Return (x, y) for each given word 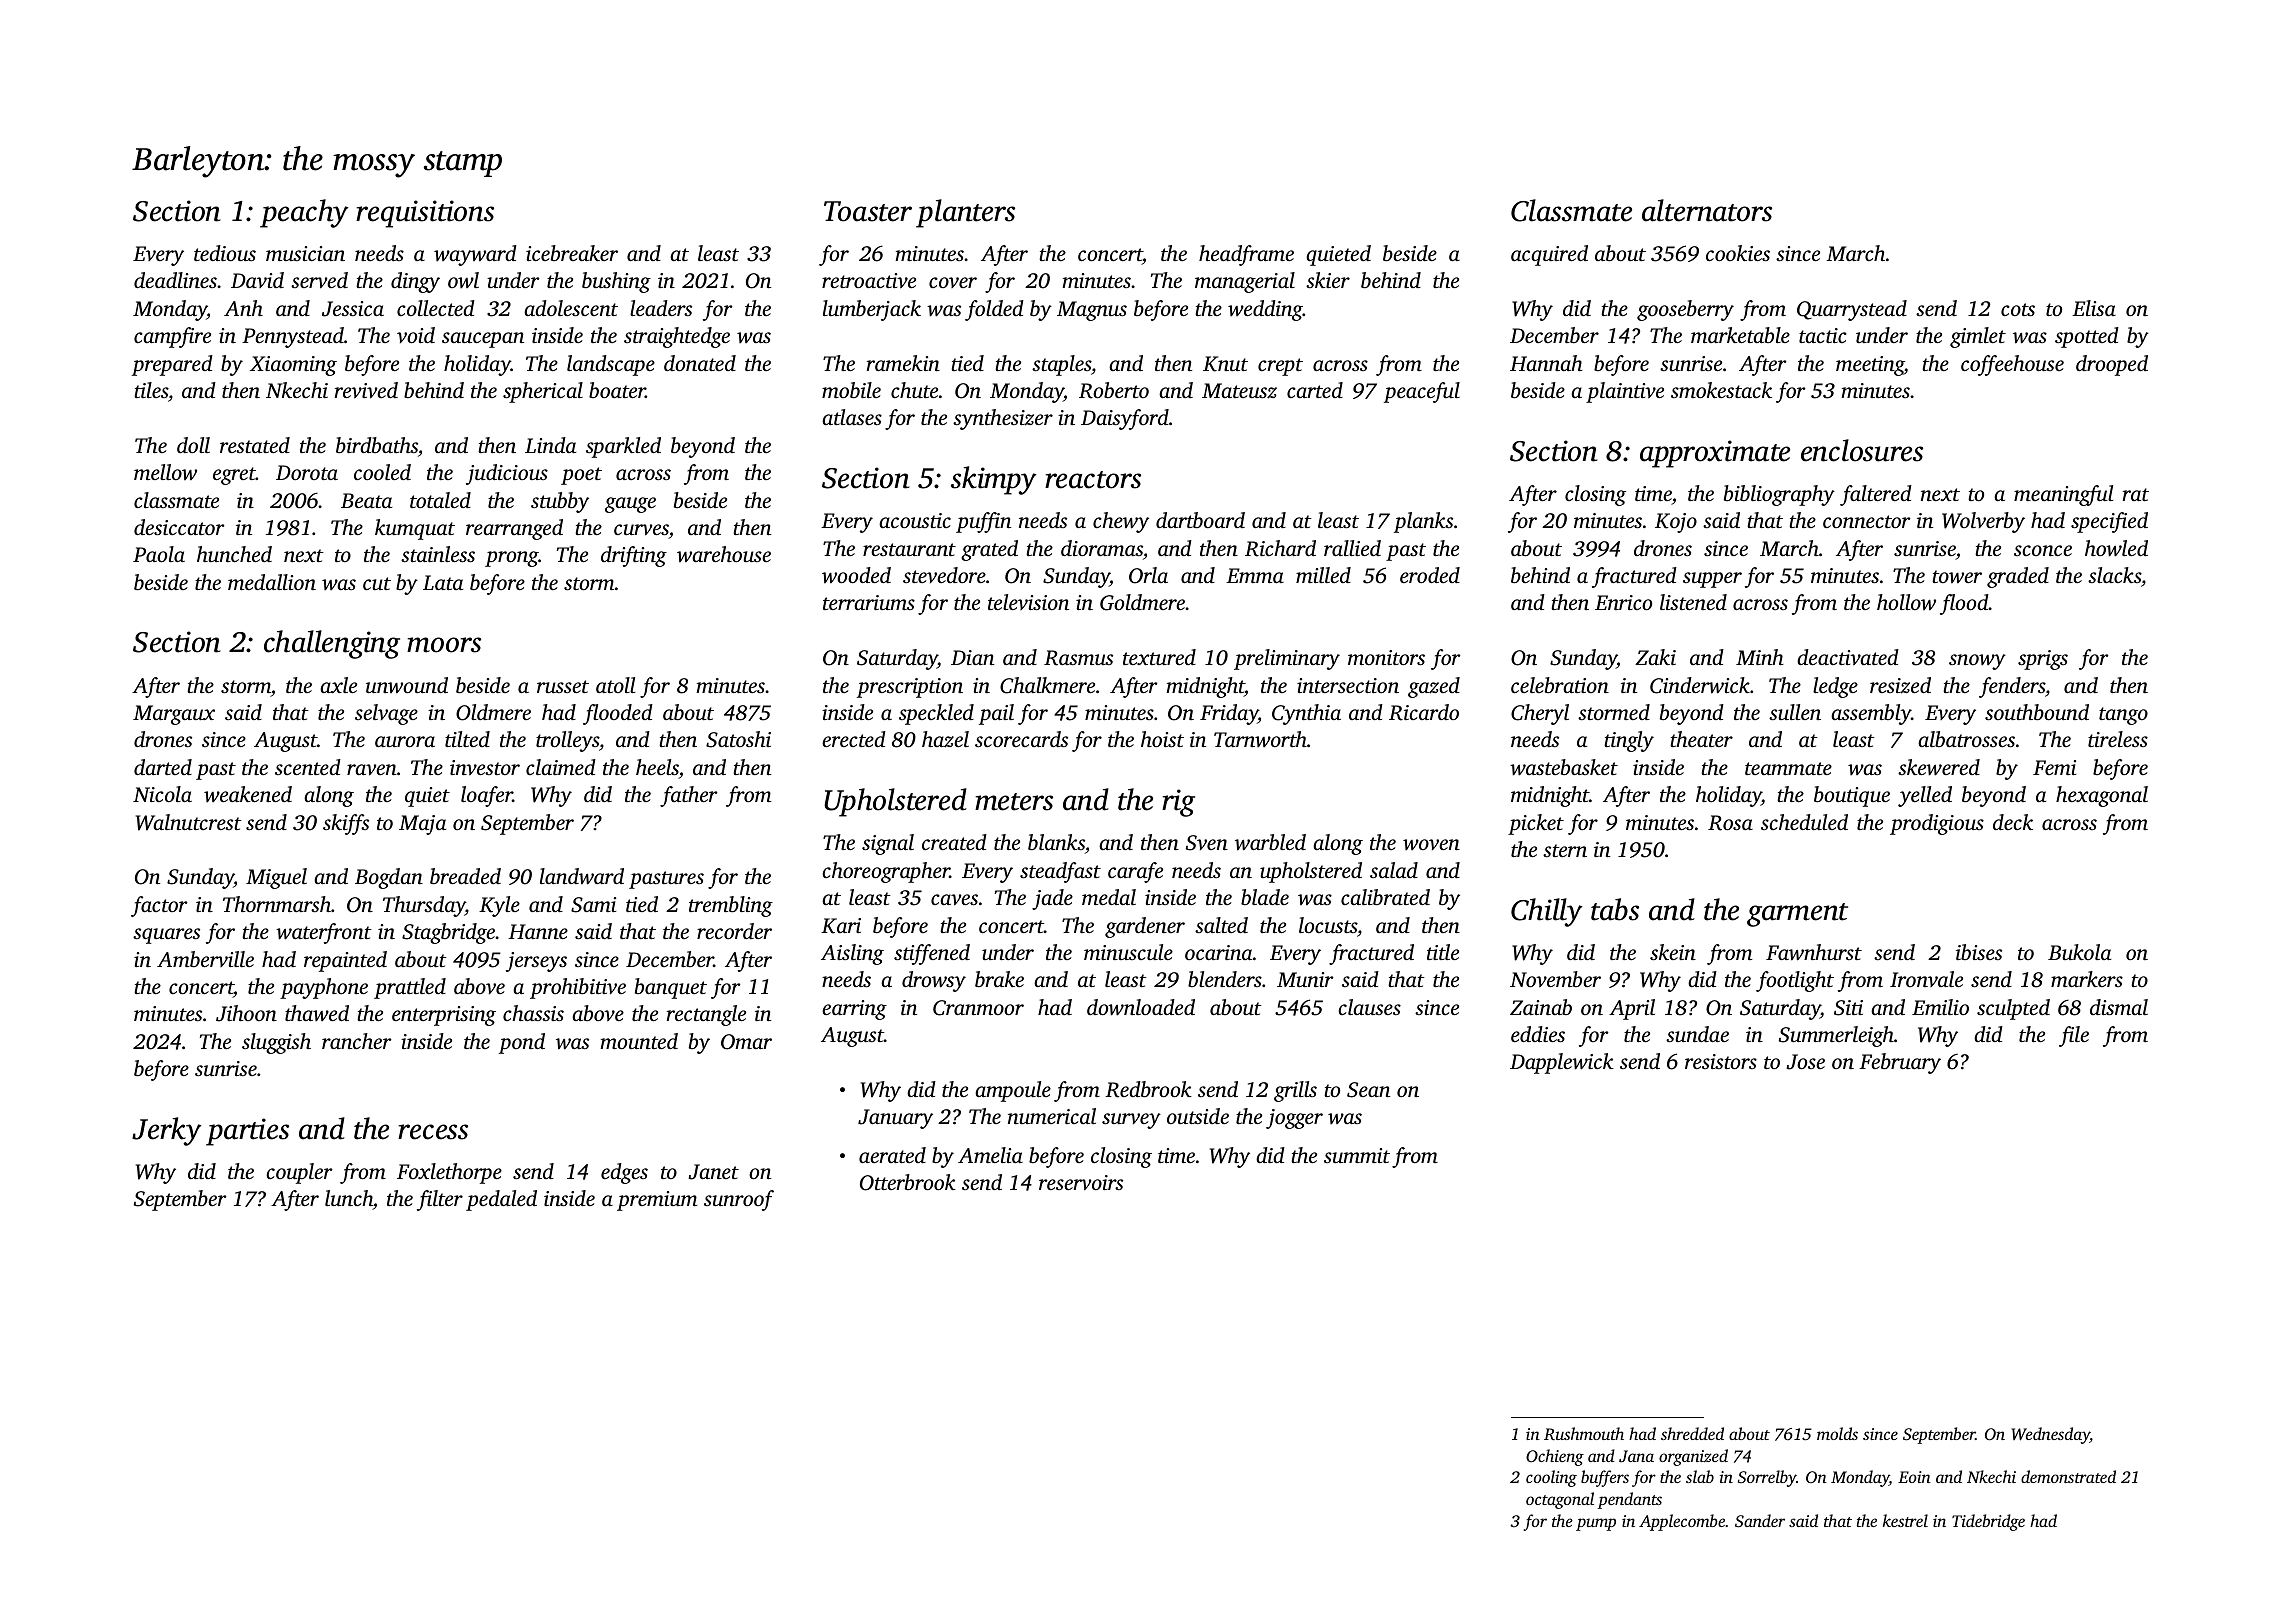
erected (854, 739)
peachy (304, 213)
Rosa (1730, 823)
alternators (1707, 210)
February (1900, 1063)
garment (1797, 915)
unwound (407, 685)
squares (166, 936)
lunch (349, 1200)
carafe (1135, 872)
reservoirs (1081, 1183)
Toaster (868, 211)
